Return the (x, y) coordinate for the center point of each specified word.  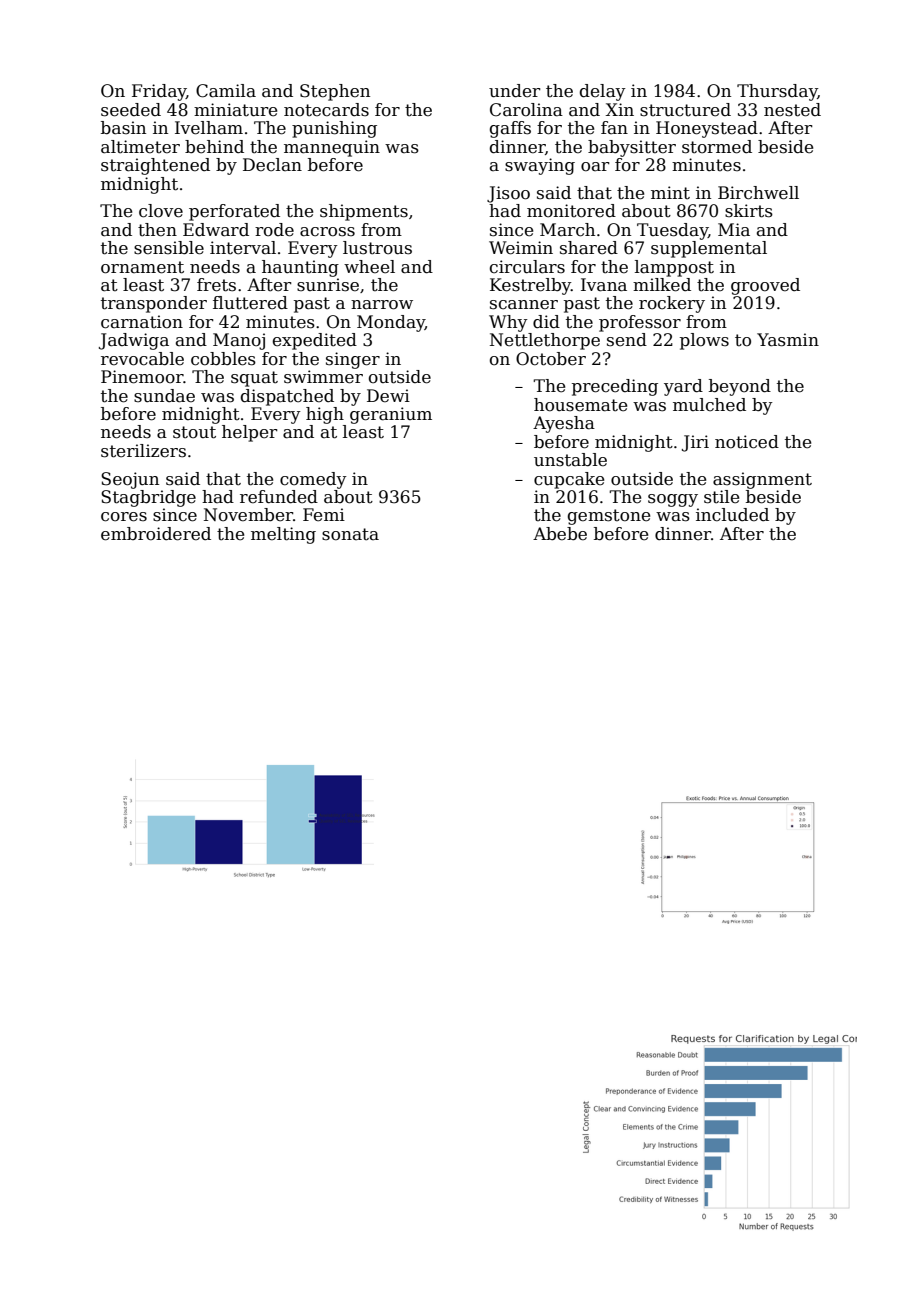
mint (670, 193)
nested (792, 110)
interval (243, 248)
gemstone (609, 517)
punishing (334, 129)
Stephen (335, 92)
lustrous (377, 248)
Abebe (560, 534)
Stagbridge (148, 498)
